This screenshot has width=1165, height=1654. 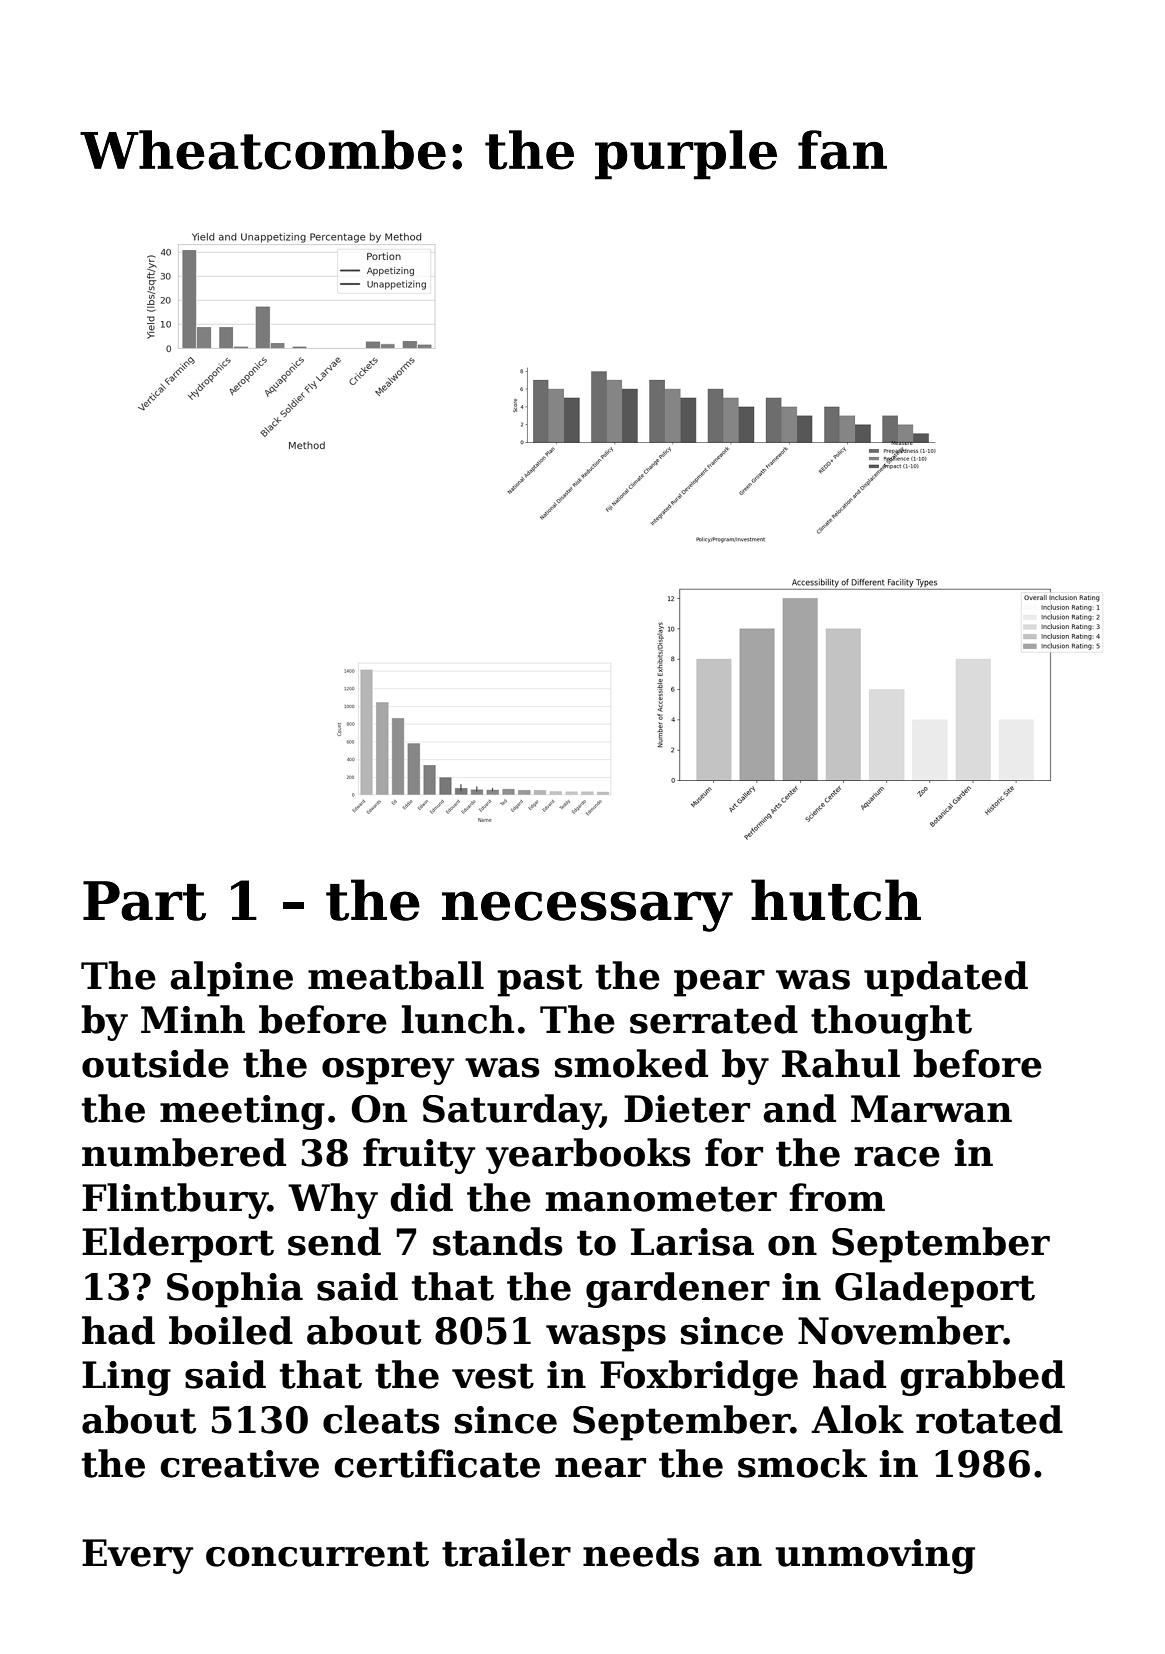 I want to click on pear, so click(x=719, y=983).
